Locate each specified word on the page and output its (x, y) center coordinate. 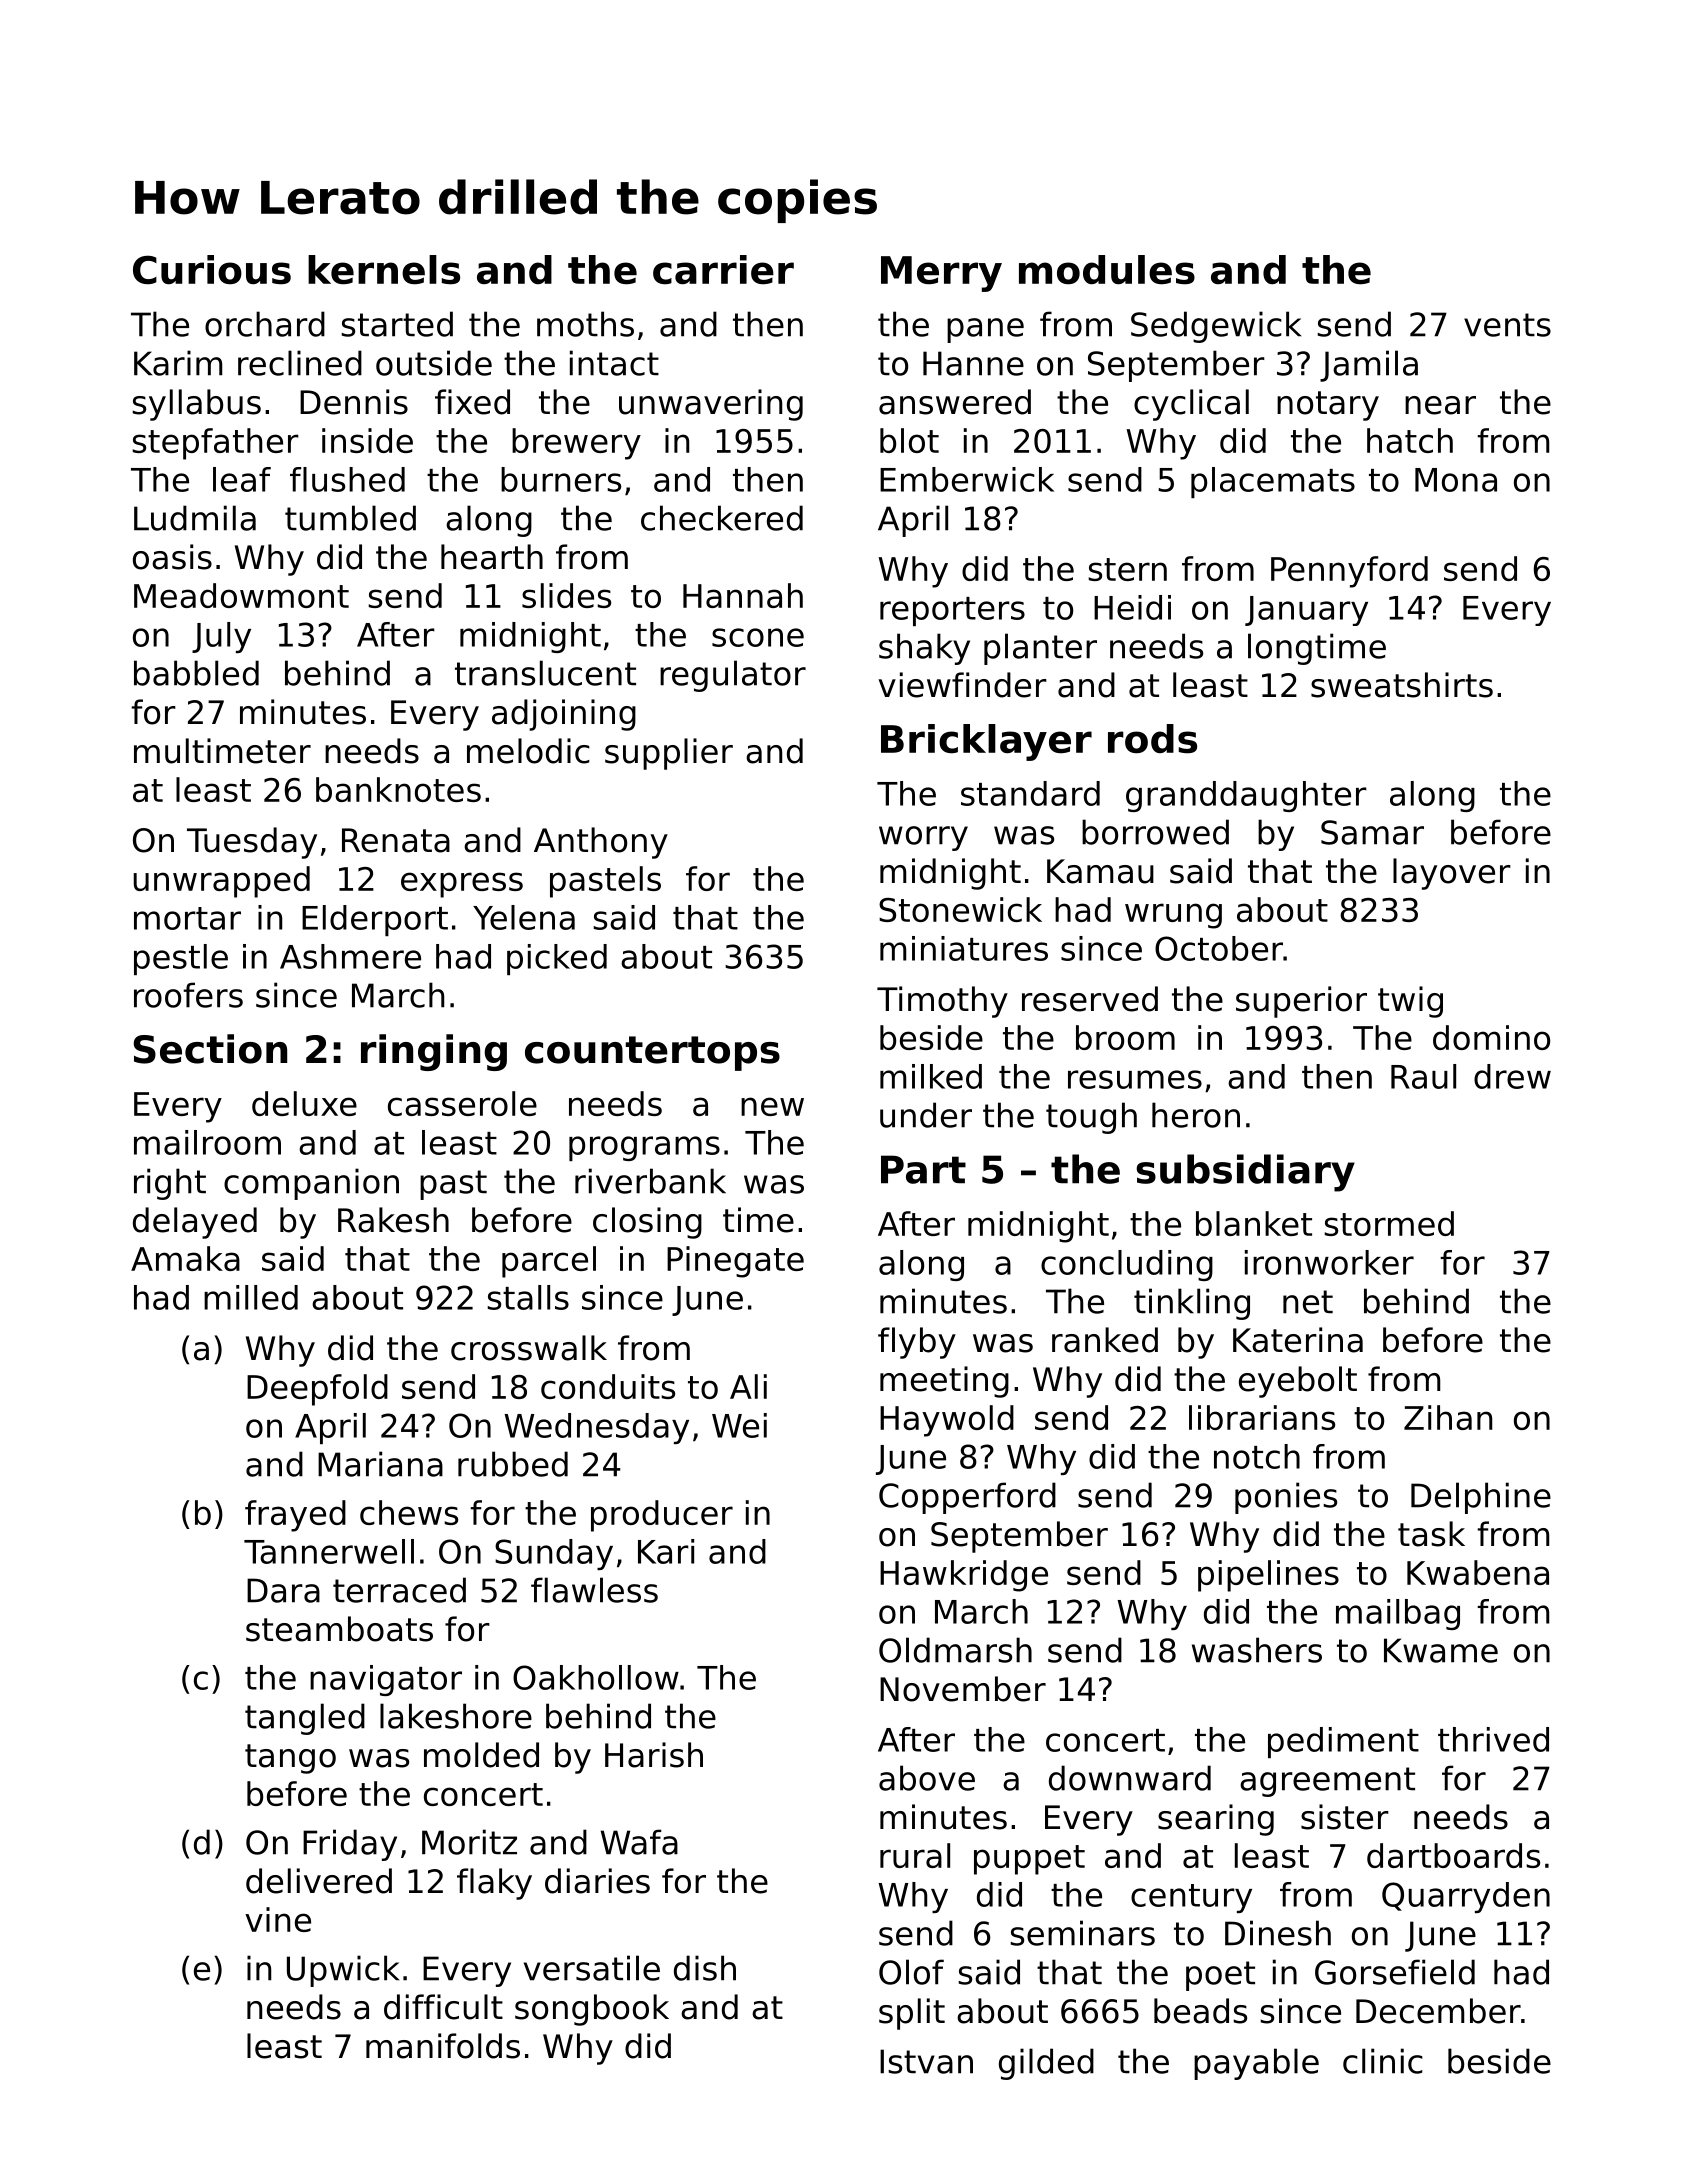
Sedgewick (1216, 327)
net (1308, 1302)
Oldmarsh (955, 1650)
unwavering (711, 405)
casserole (462, 1103)
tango (290, 1759)
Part (923, 1169)
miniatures (964, 948)
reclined (300, 363)
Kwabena (1478, 1572)
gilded (1046, 2064)
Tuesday (252, 843)
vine (278, 1919)
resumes (1135, 1079)
